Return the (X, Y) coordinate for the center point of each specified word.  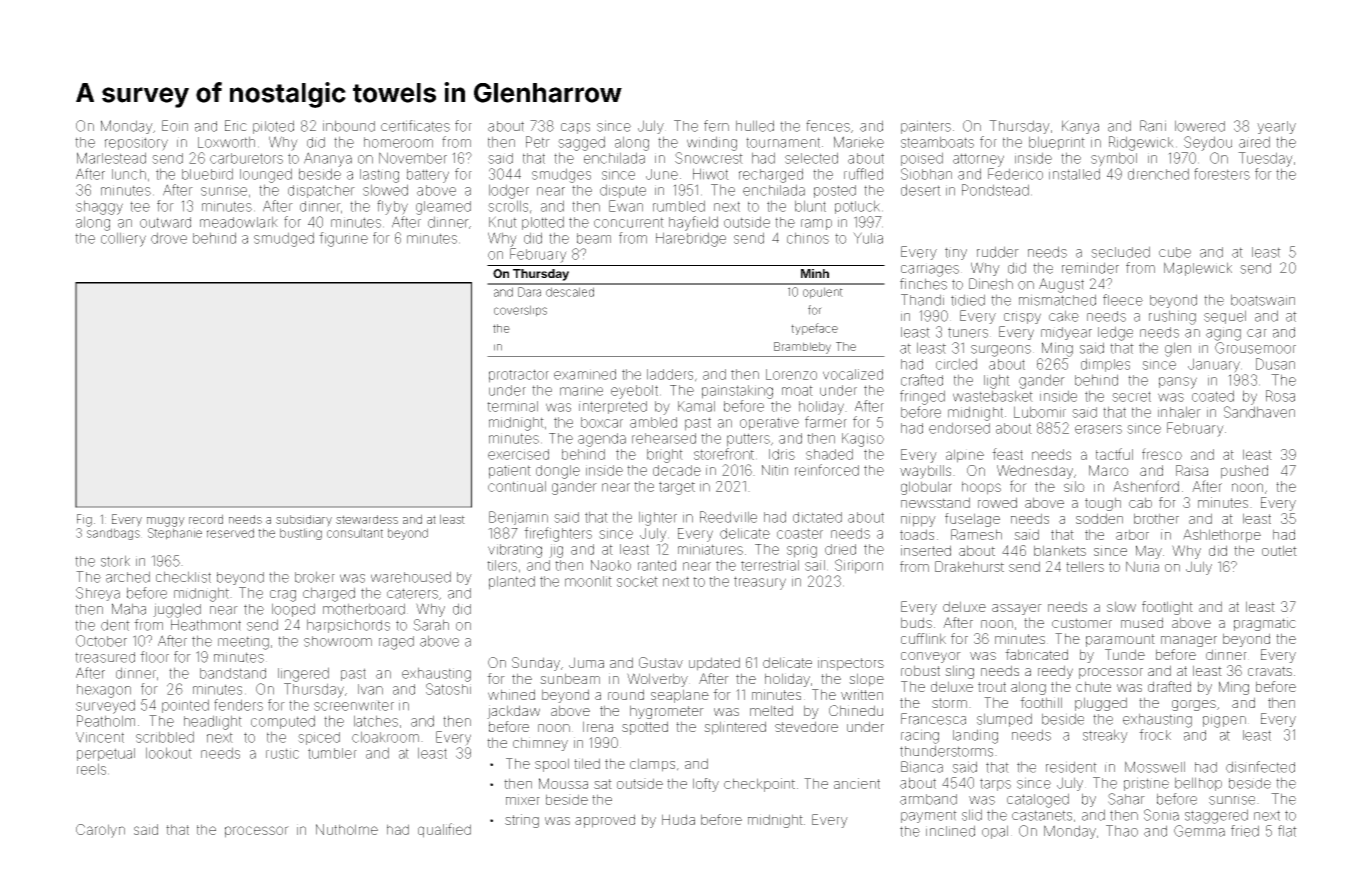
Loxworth (226, 142)
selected (811, 158)
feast (1007, 454)
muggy (166, 522)
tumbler (332, 753)
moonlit (588, 581)
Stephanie (175, 534)
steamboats (937, 142)
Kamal (696, 406)
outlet (1279, 550)
